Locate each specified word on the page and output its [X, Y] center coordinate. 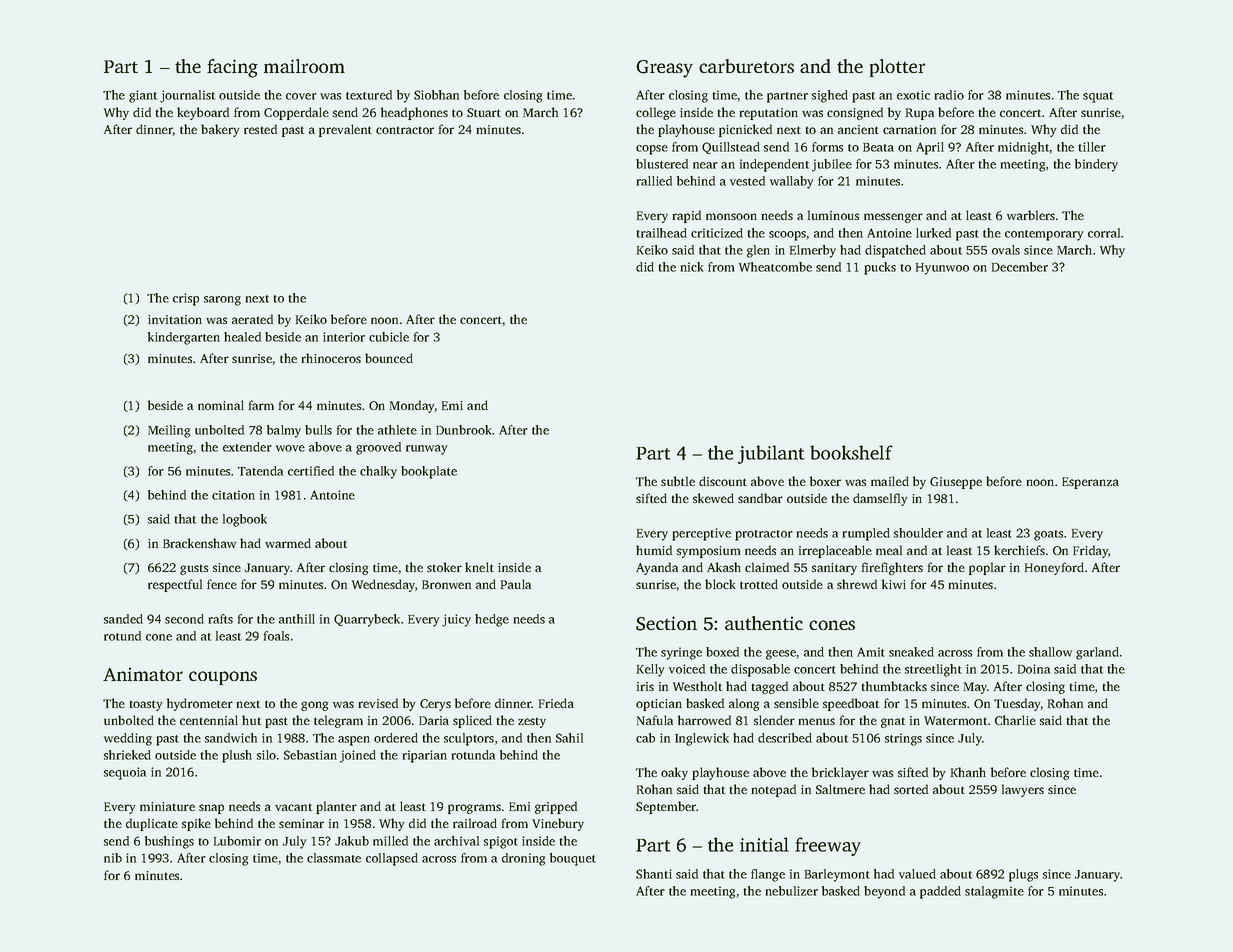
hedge [492, 620]
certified [311, 471]
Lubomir [237, 841]
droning [523, 859]
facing [232, 68]
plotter [897, 68]
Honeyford [1054, 568]
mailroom [304, 66]
